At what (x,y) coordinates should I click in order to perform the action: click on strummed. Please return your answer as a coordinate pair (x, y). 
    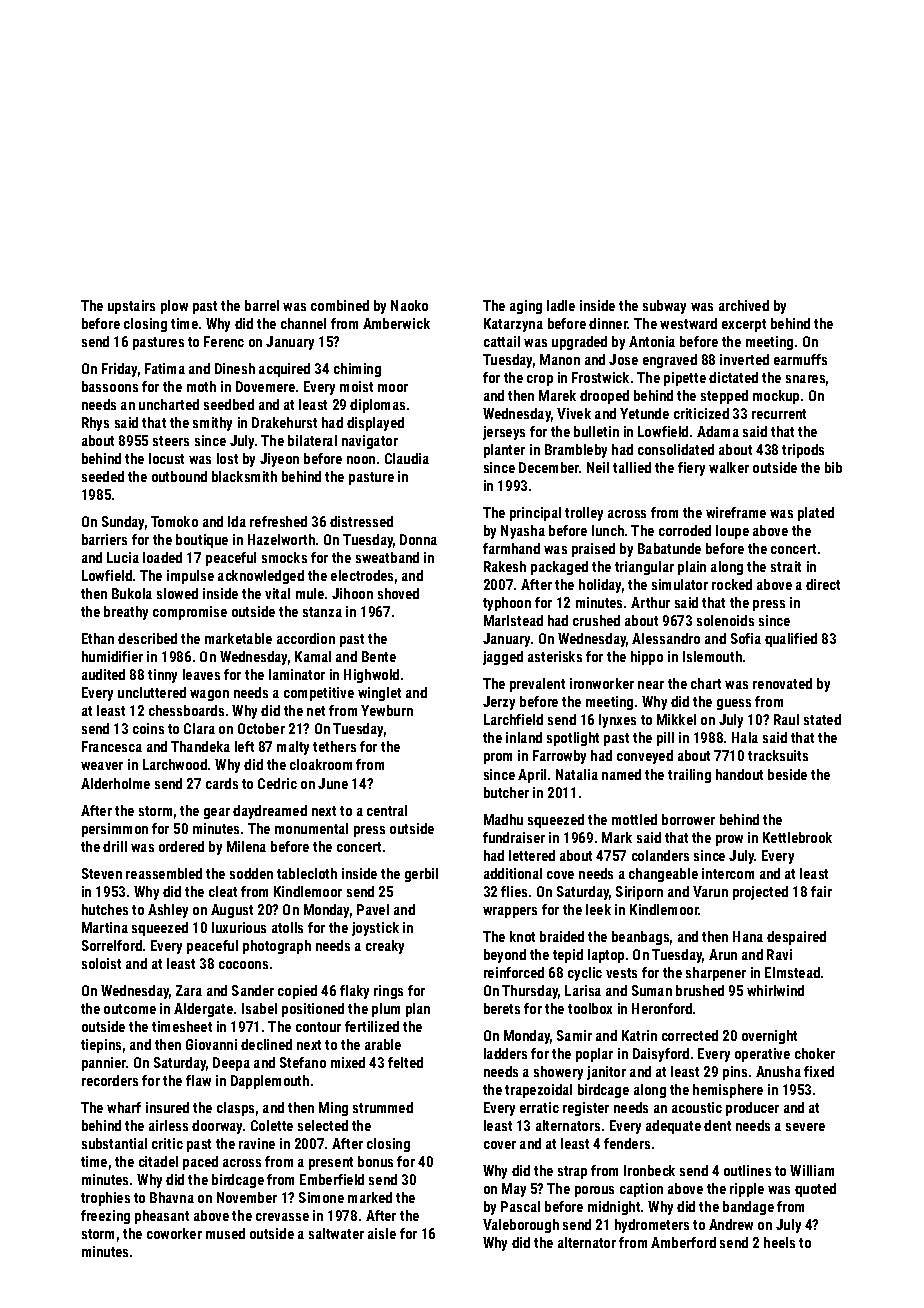
    Looking at the image, I should click on (383, 1107).
